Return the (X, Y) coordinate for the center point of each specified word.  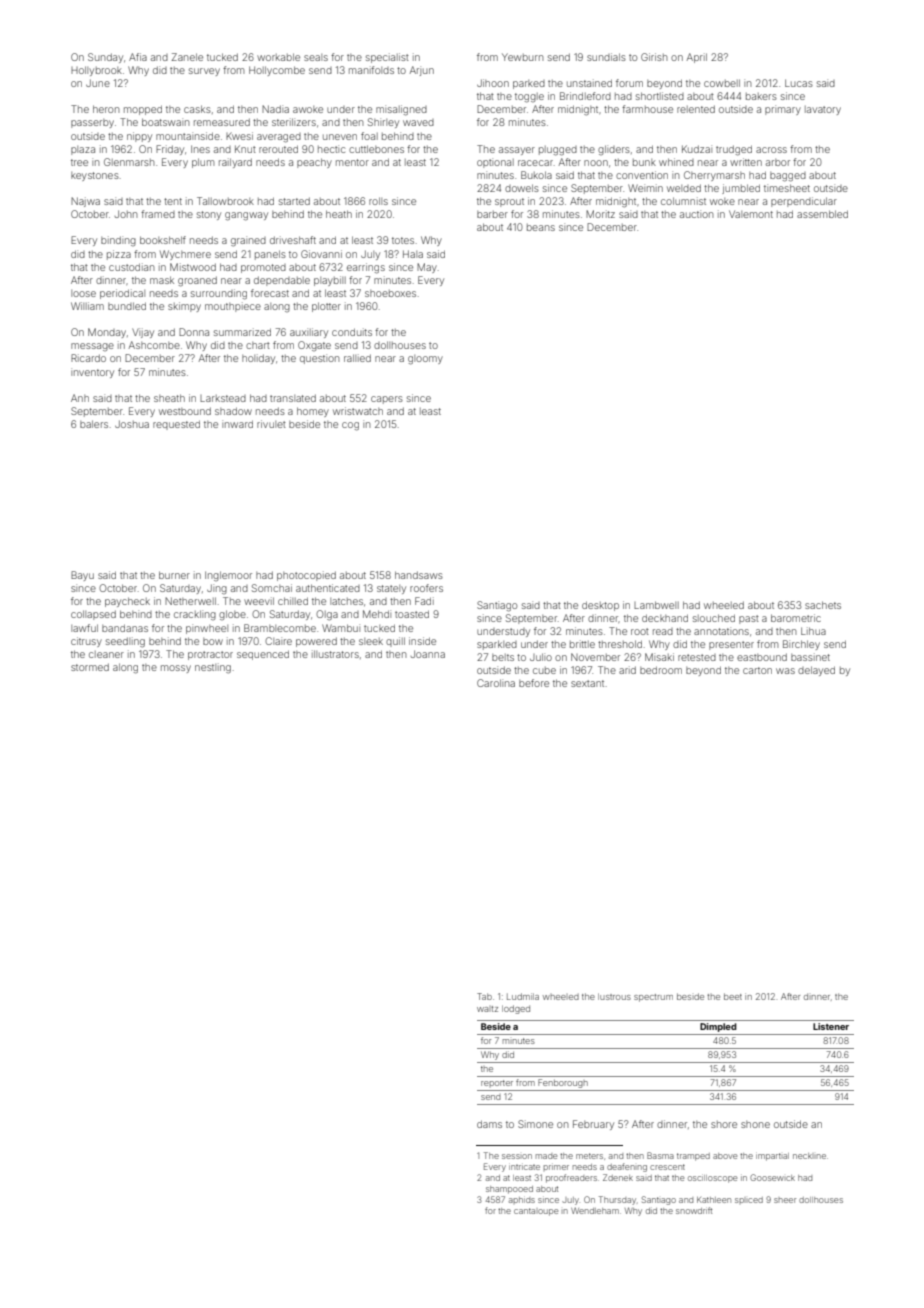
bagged (788, 177)
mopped (143, 110)
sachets (823, 605)
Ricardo (88, 358)
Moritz (600, 214)
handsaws (419, 575)
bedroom (661, 670)
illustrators (335, 654)
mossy (176, 669)
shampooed (509, 1190)
